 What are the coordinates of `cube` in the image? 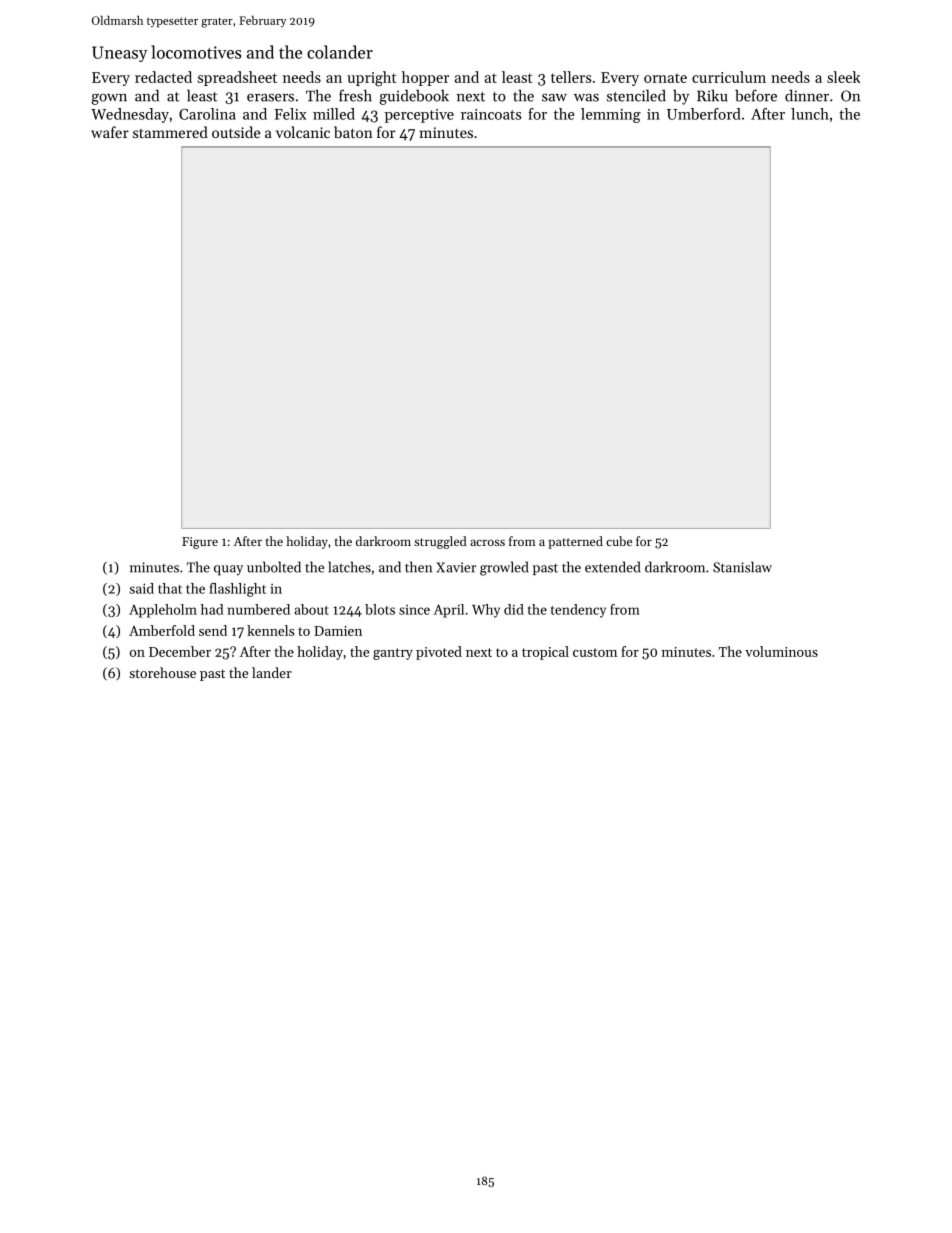 It's located at (619, 541).
